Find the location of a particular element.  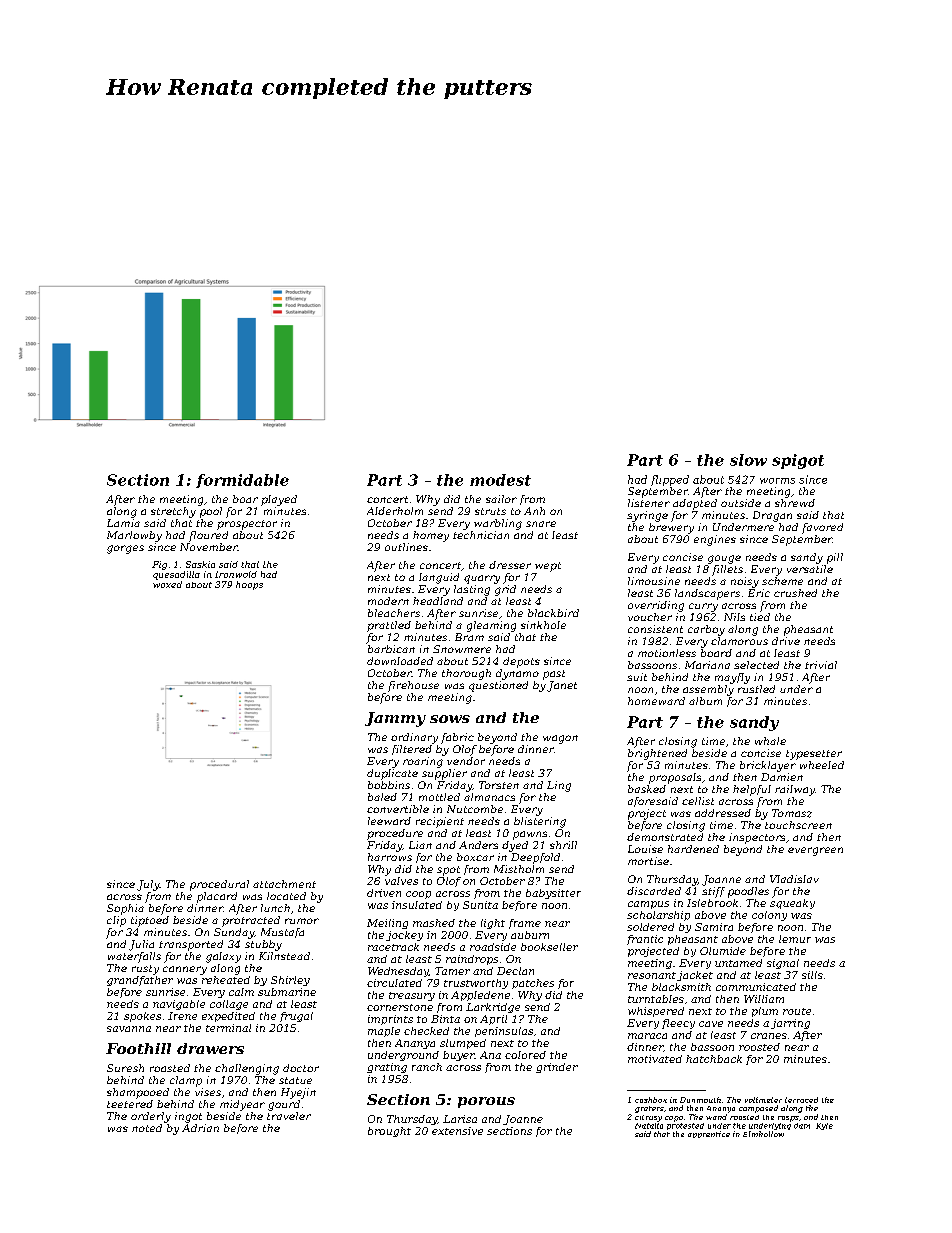

leeward is located at coordinates (389, 821).
